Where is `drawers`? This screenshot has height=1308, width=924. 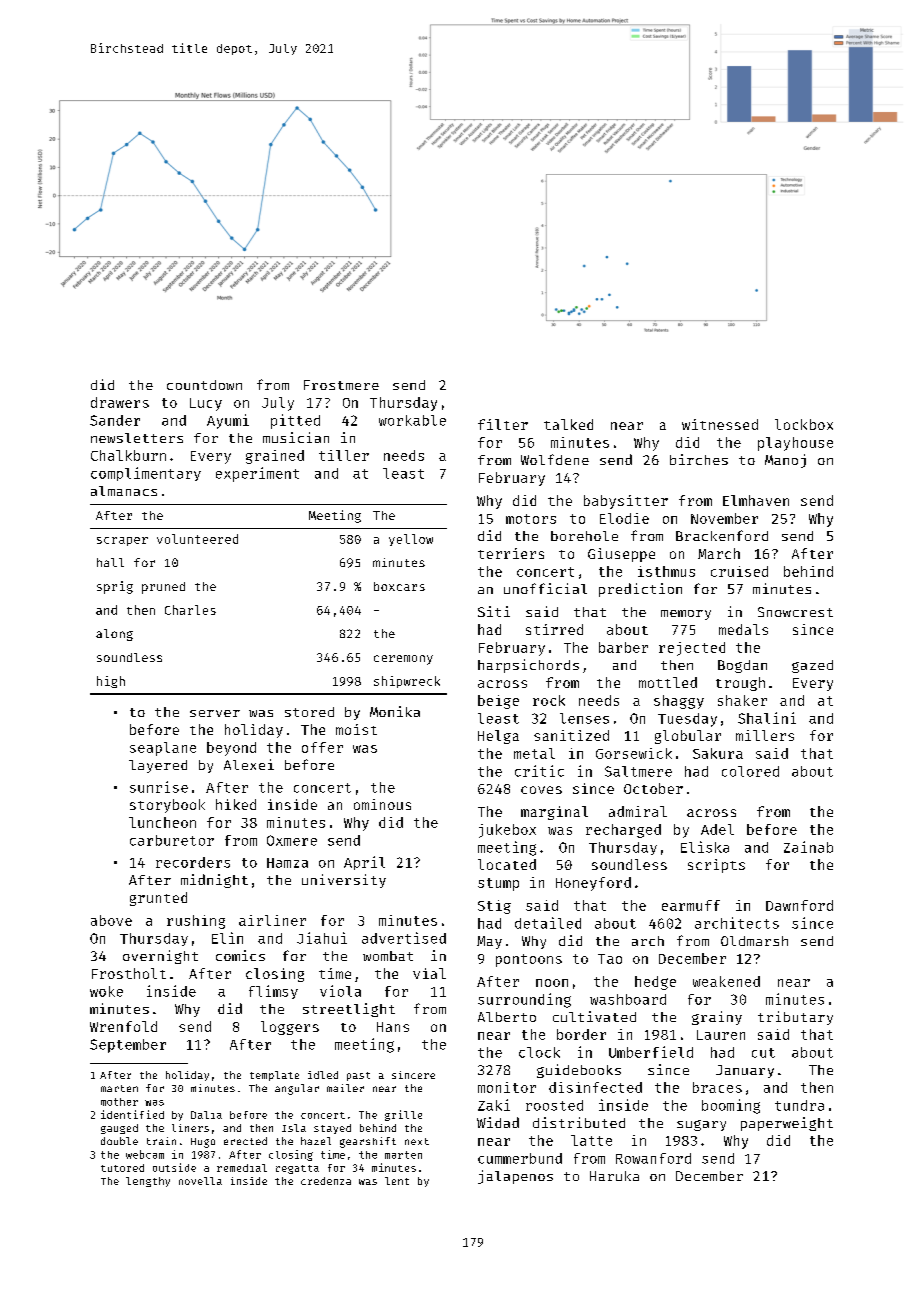 drawers is located at coordinates (120, 402).
